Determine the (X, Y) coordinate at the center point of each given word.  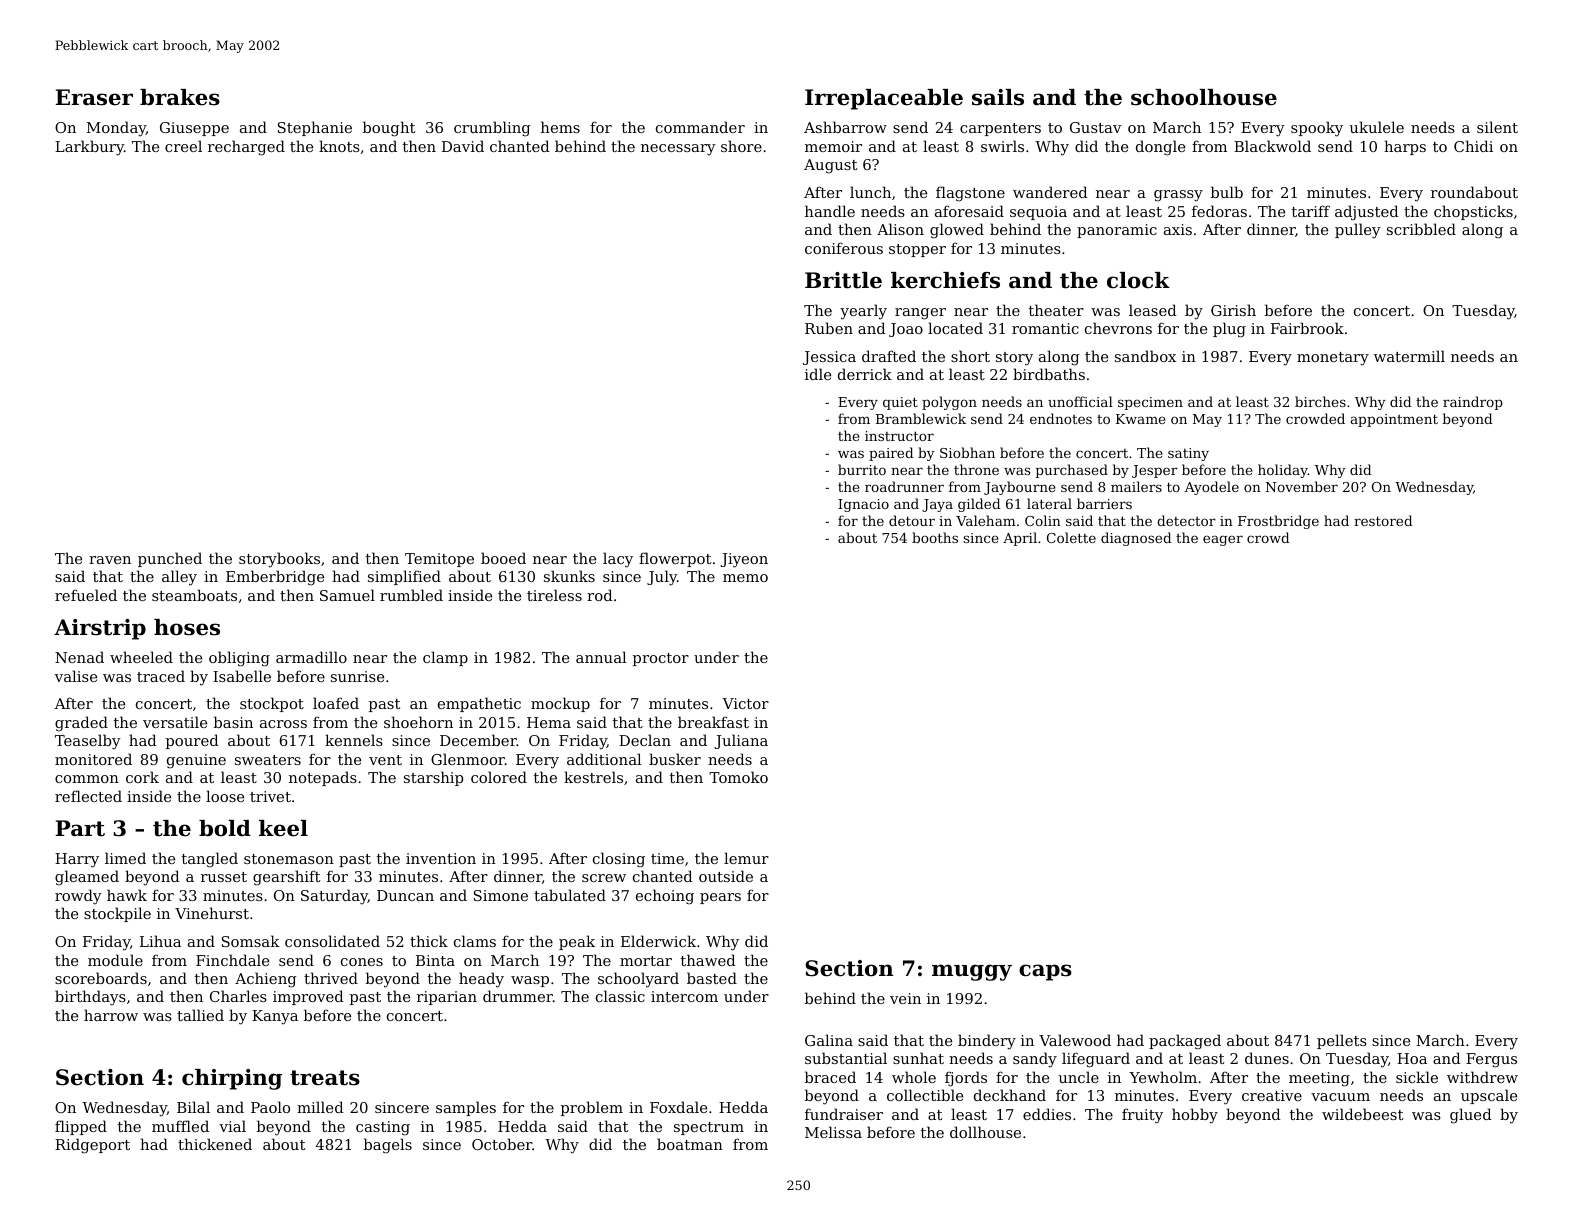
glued (1471, 1116)
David (463, 146)
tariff (1311, 211)
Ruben (829, 328)
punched (170, 559)
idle (818, 374)
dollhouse (985, 1132)
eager (1223, 540)
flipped (81, 1127)
